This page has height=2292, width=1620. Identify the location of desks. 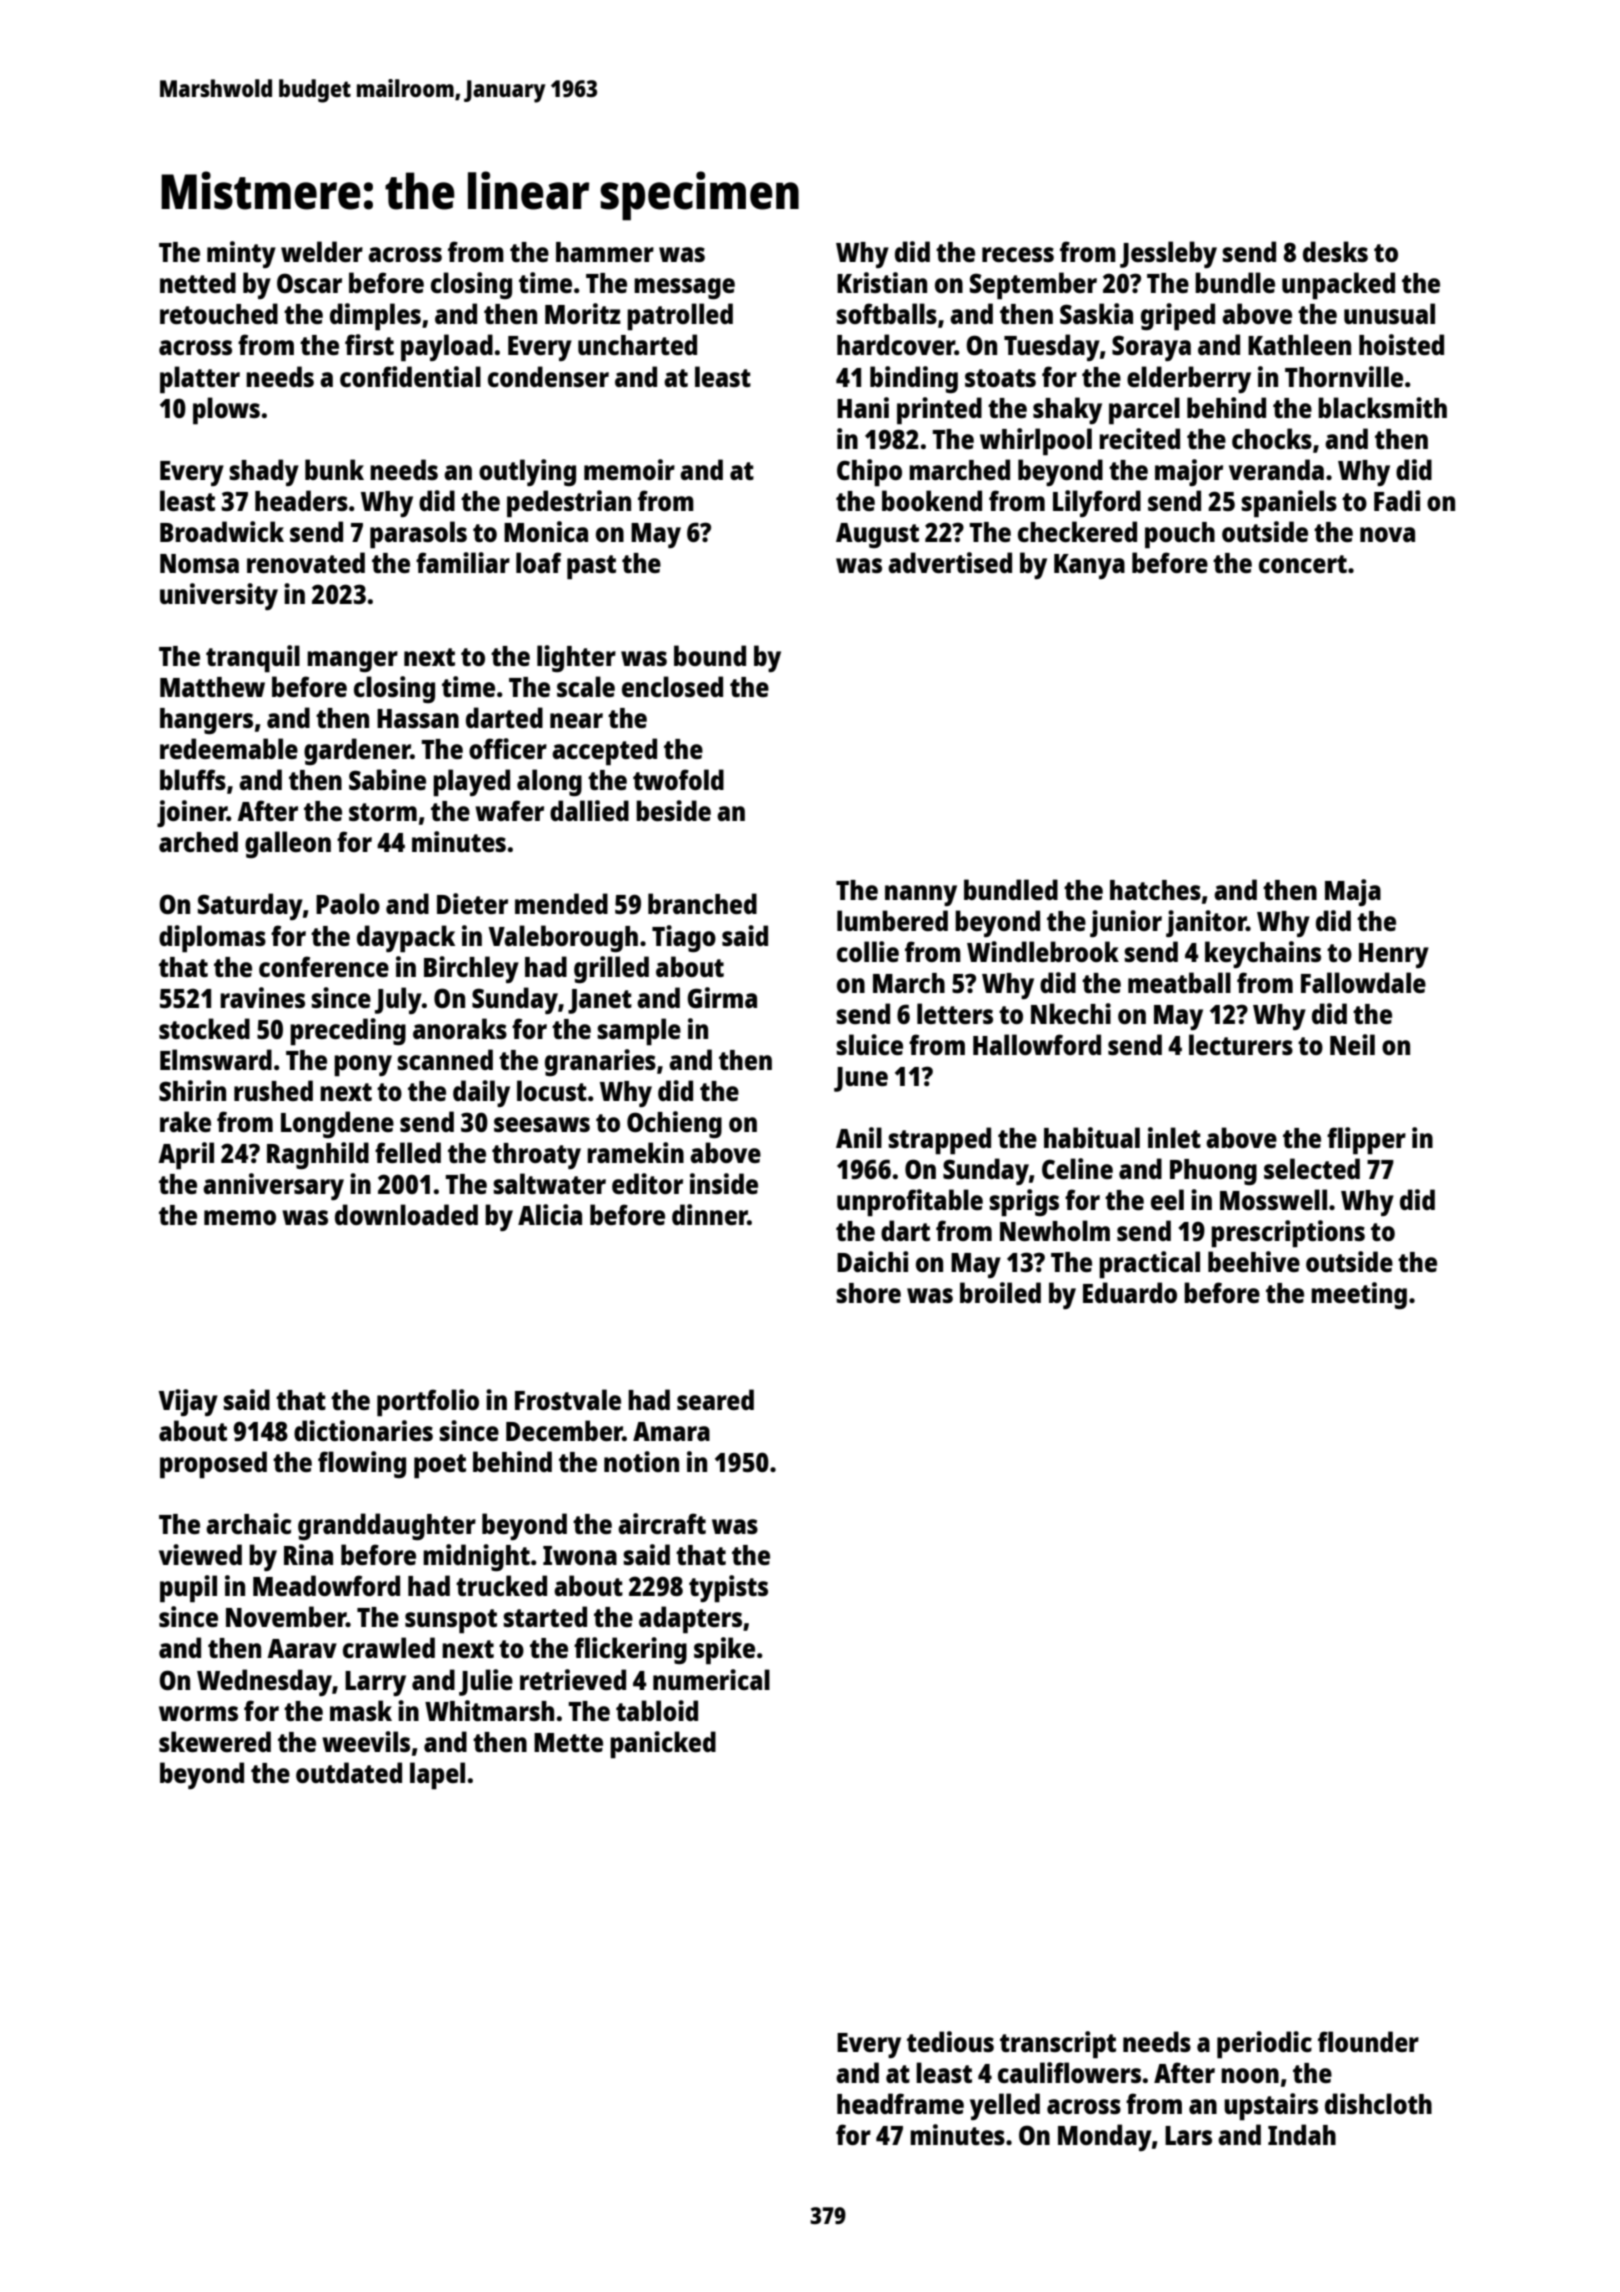
(1335, 251).
